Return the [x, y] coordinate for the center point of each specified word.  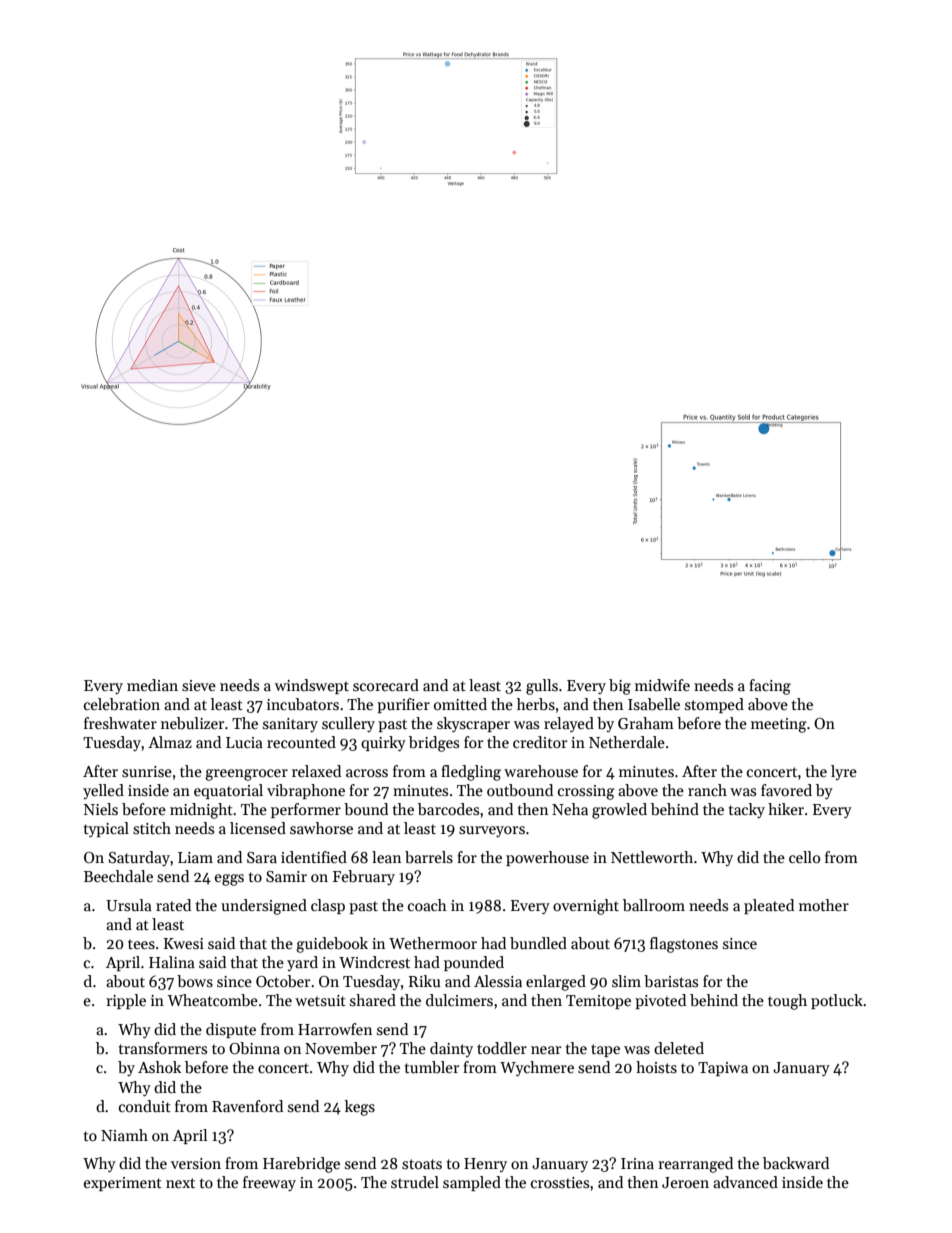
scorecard [386, 685]
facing [770, 687]
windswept [312, 686]
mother [824, 905]
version [196, 1163]
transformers [162, 1048]
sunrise [147, 771]
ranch [707, 790]
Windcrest [374, 962]
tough [787, 1002]
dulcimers [459, 1000]
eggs [229, 880]
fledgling [471, 773]
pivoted [660, 1001]
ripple [126, 1001]
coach [427, 905]
